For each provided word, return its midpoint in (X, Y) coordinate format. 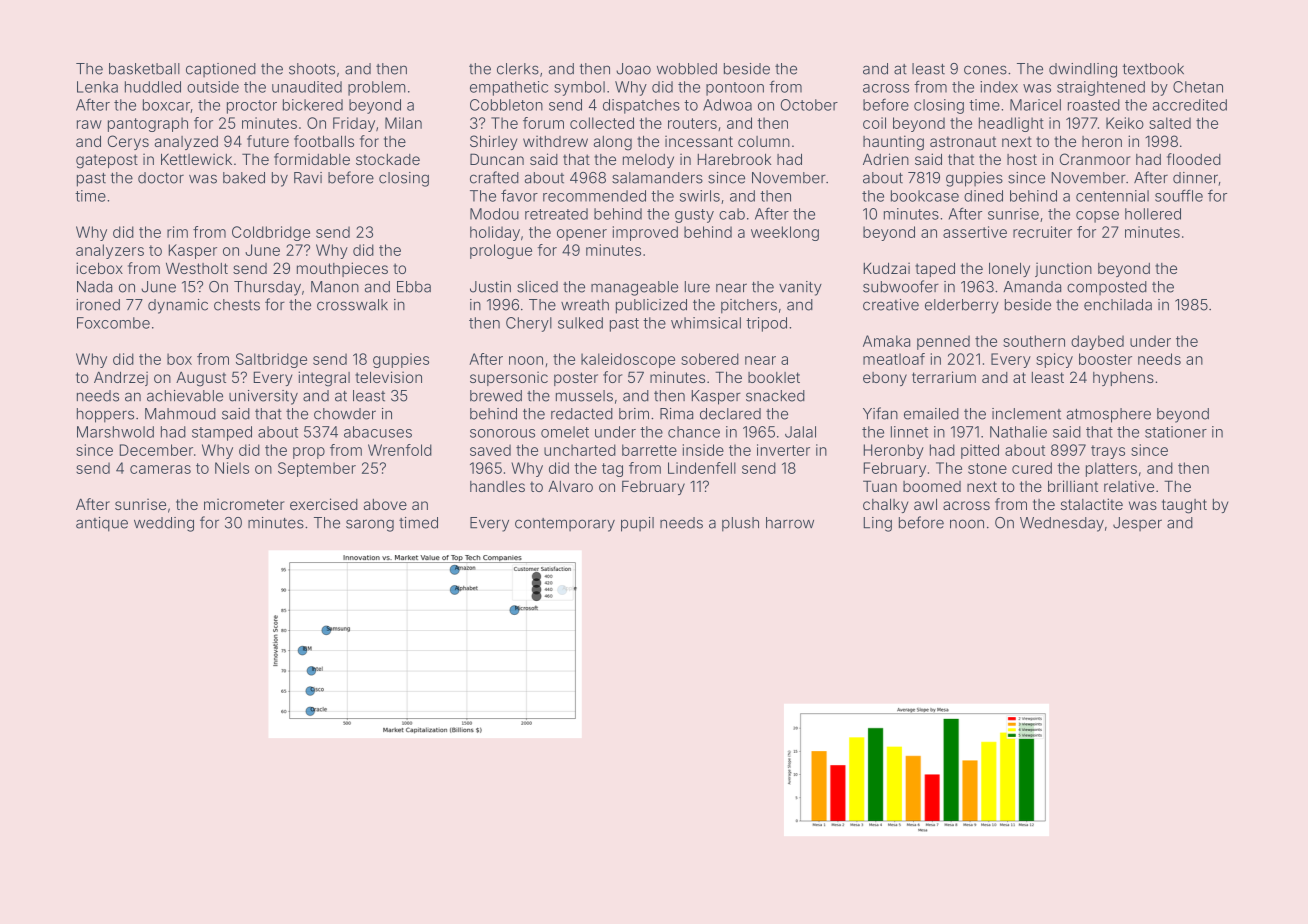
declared (730, 414)
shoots (312, 69)
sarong (370, 525)
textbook (1153, 69)
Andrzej (121, 378)
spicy (1054, 360)
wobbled (687, 69)
